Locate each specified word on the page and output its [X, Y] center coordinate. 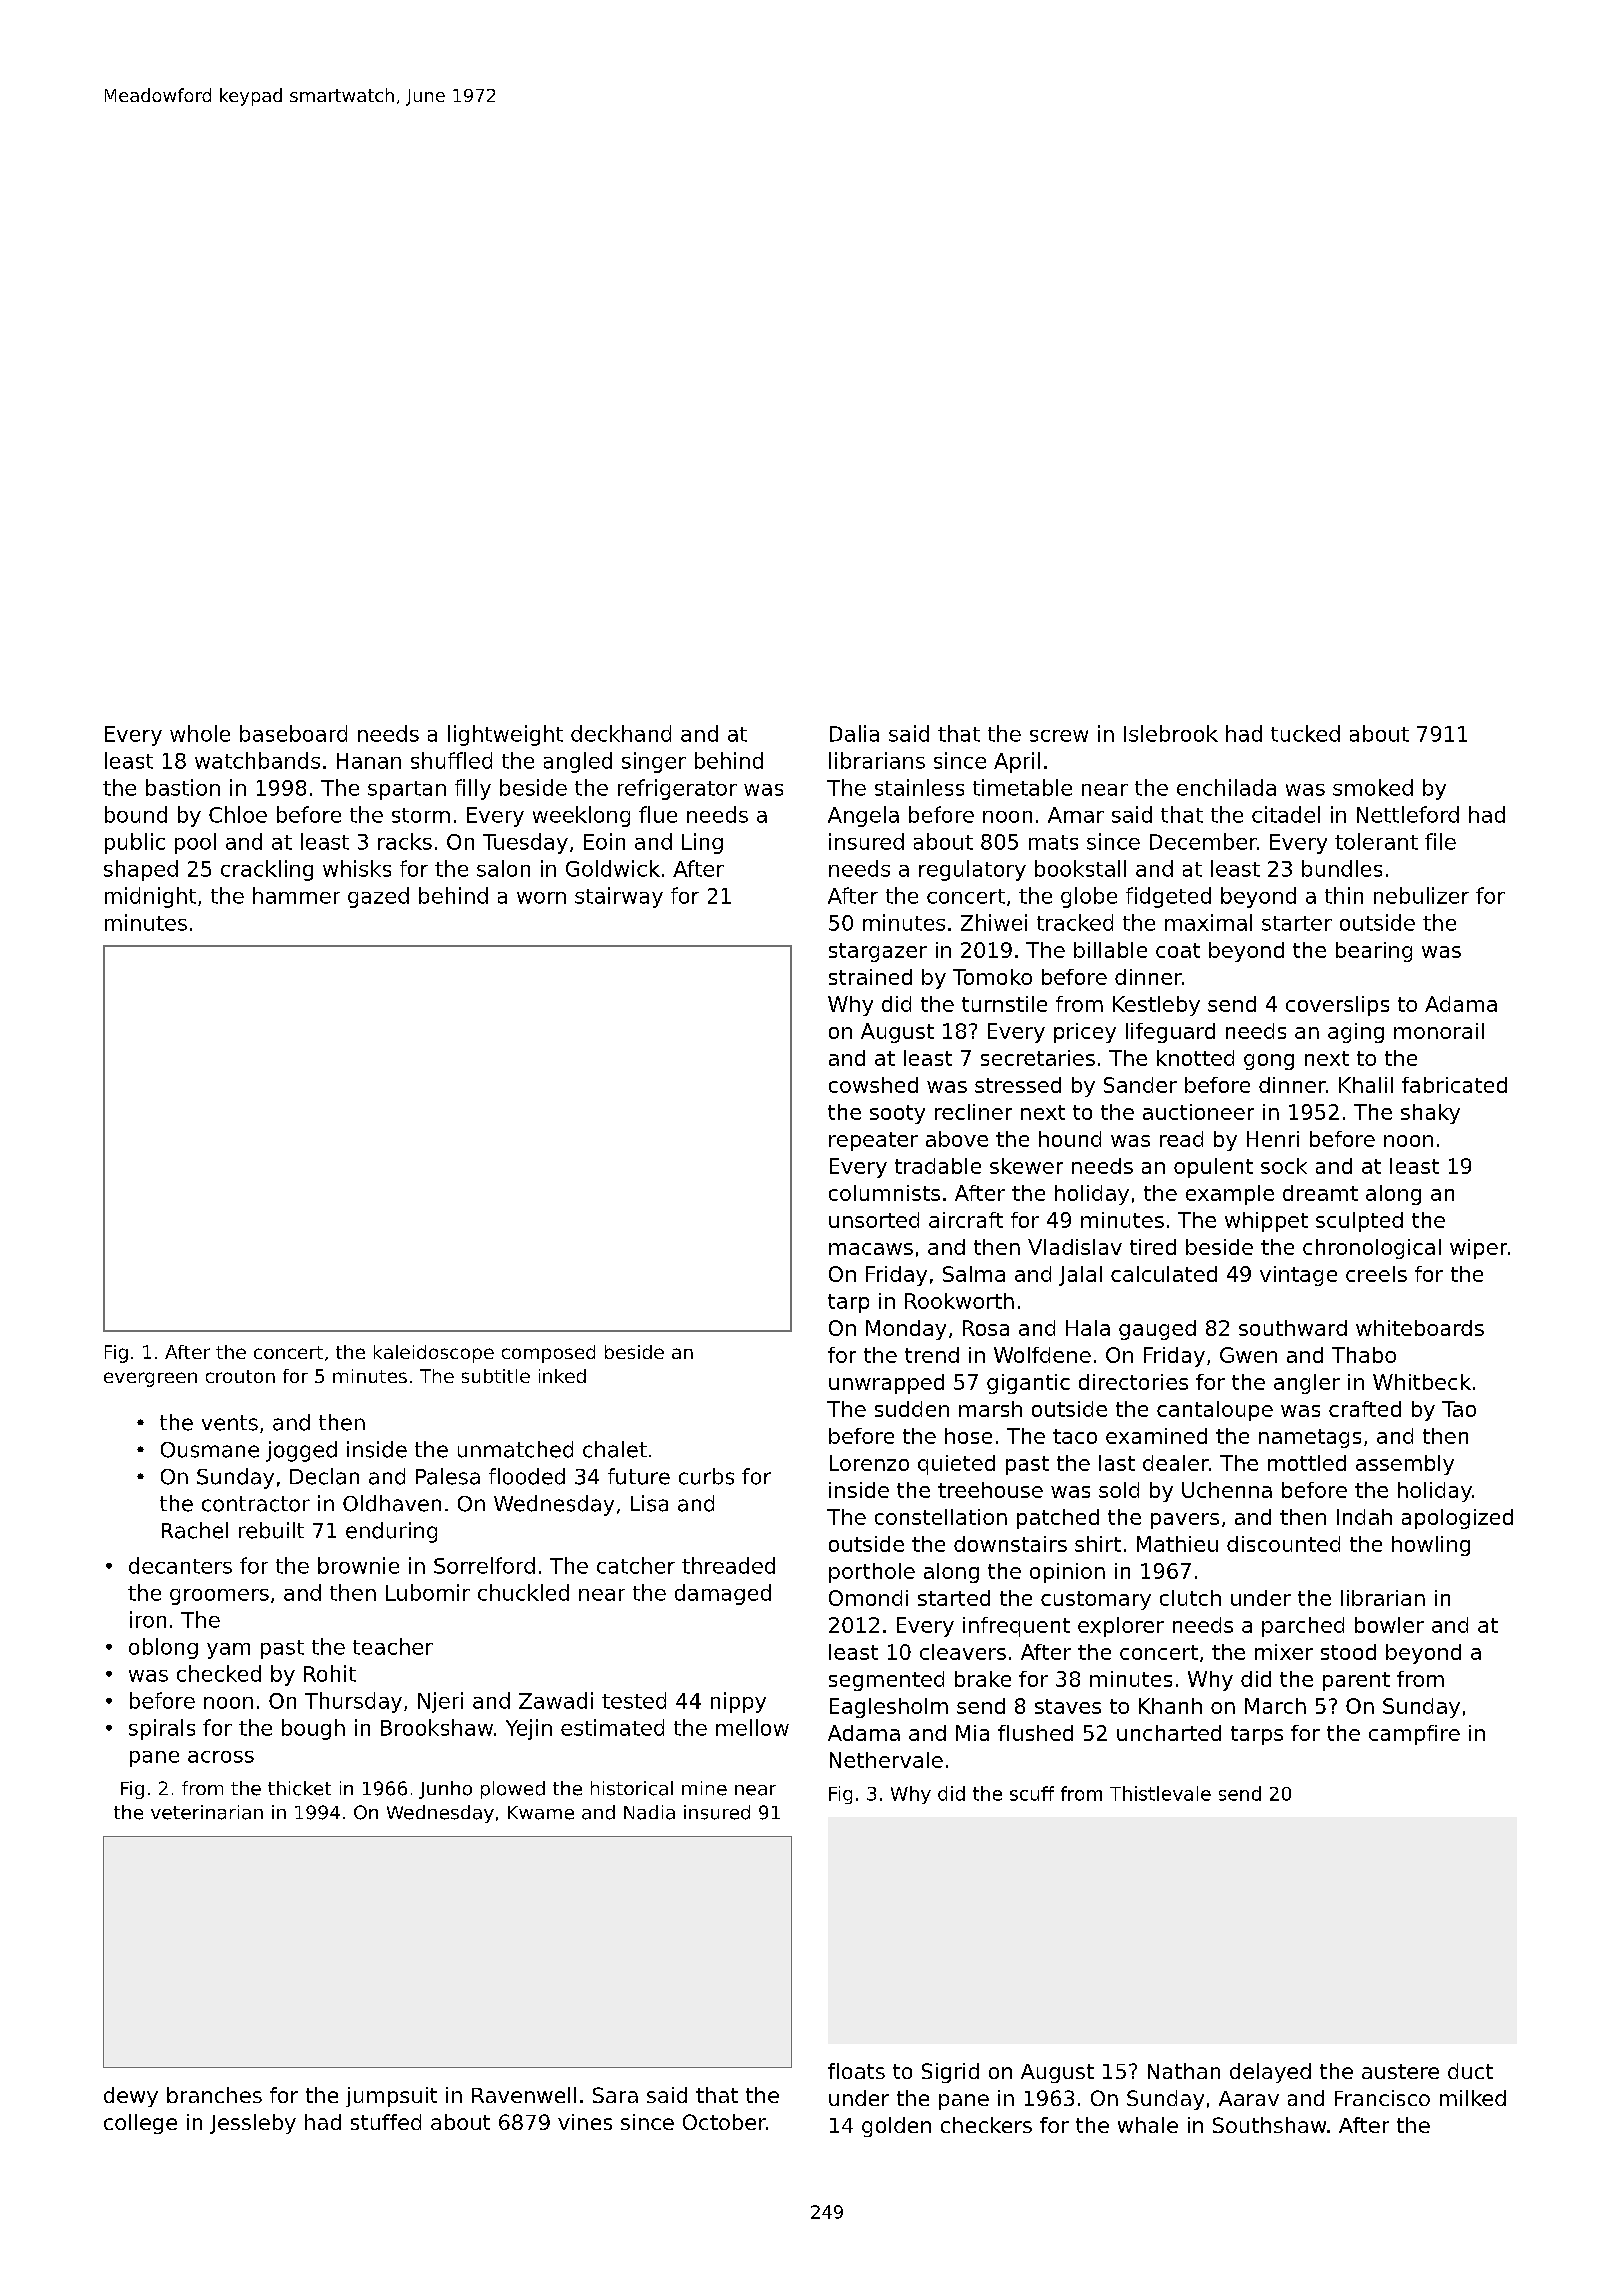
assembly [1405, 1465]
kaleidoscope [434, 1354]
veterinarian [207, 1812]
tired [1153, 1247]
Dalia [854, 733]
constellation [941, 1517]
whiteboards [1420, 1328]
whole [200, 733]
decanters [180, 1565]
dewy [131, 2097]
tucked [1305, 733]
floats [856, 2071]
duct [1470, 2071]
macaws [871, 1249]
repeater [873, 1141]
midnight [150, 897]
